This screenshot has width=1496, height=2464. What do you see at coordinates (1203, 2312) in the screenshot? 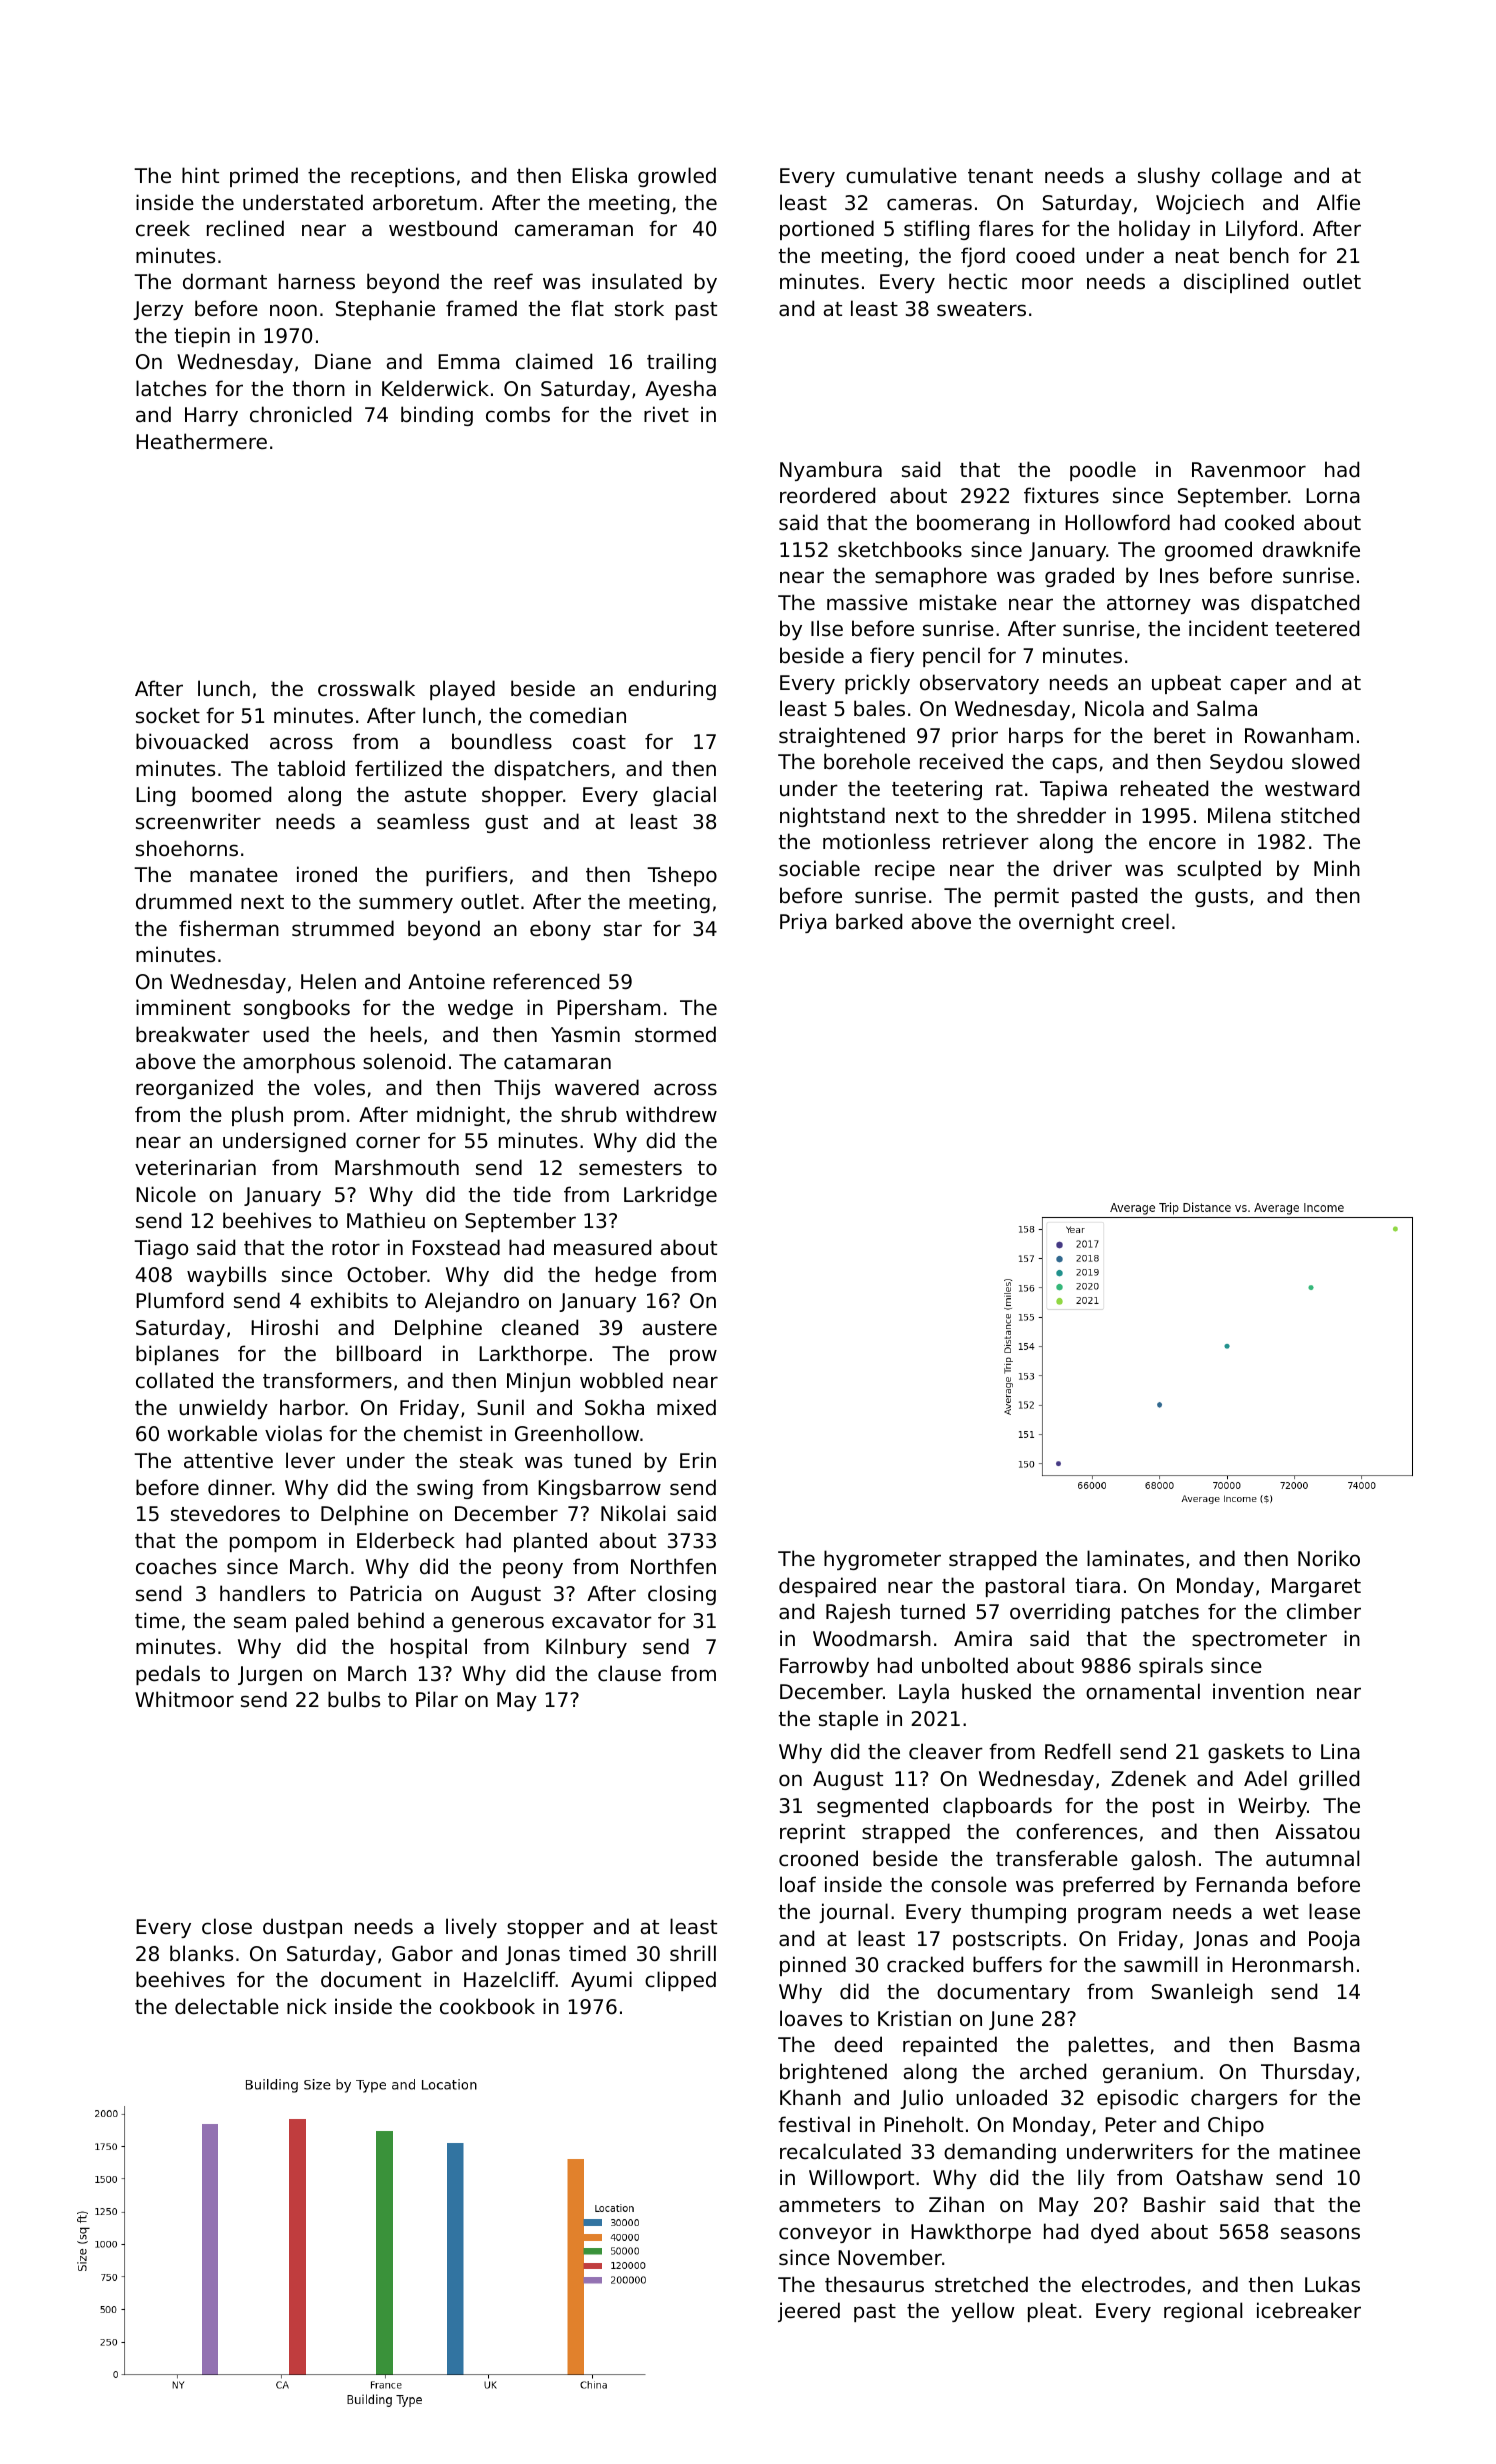
I see `regional` at bounding box center [1203, 2312].
